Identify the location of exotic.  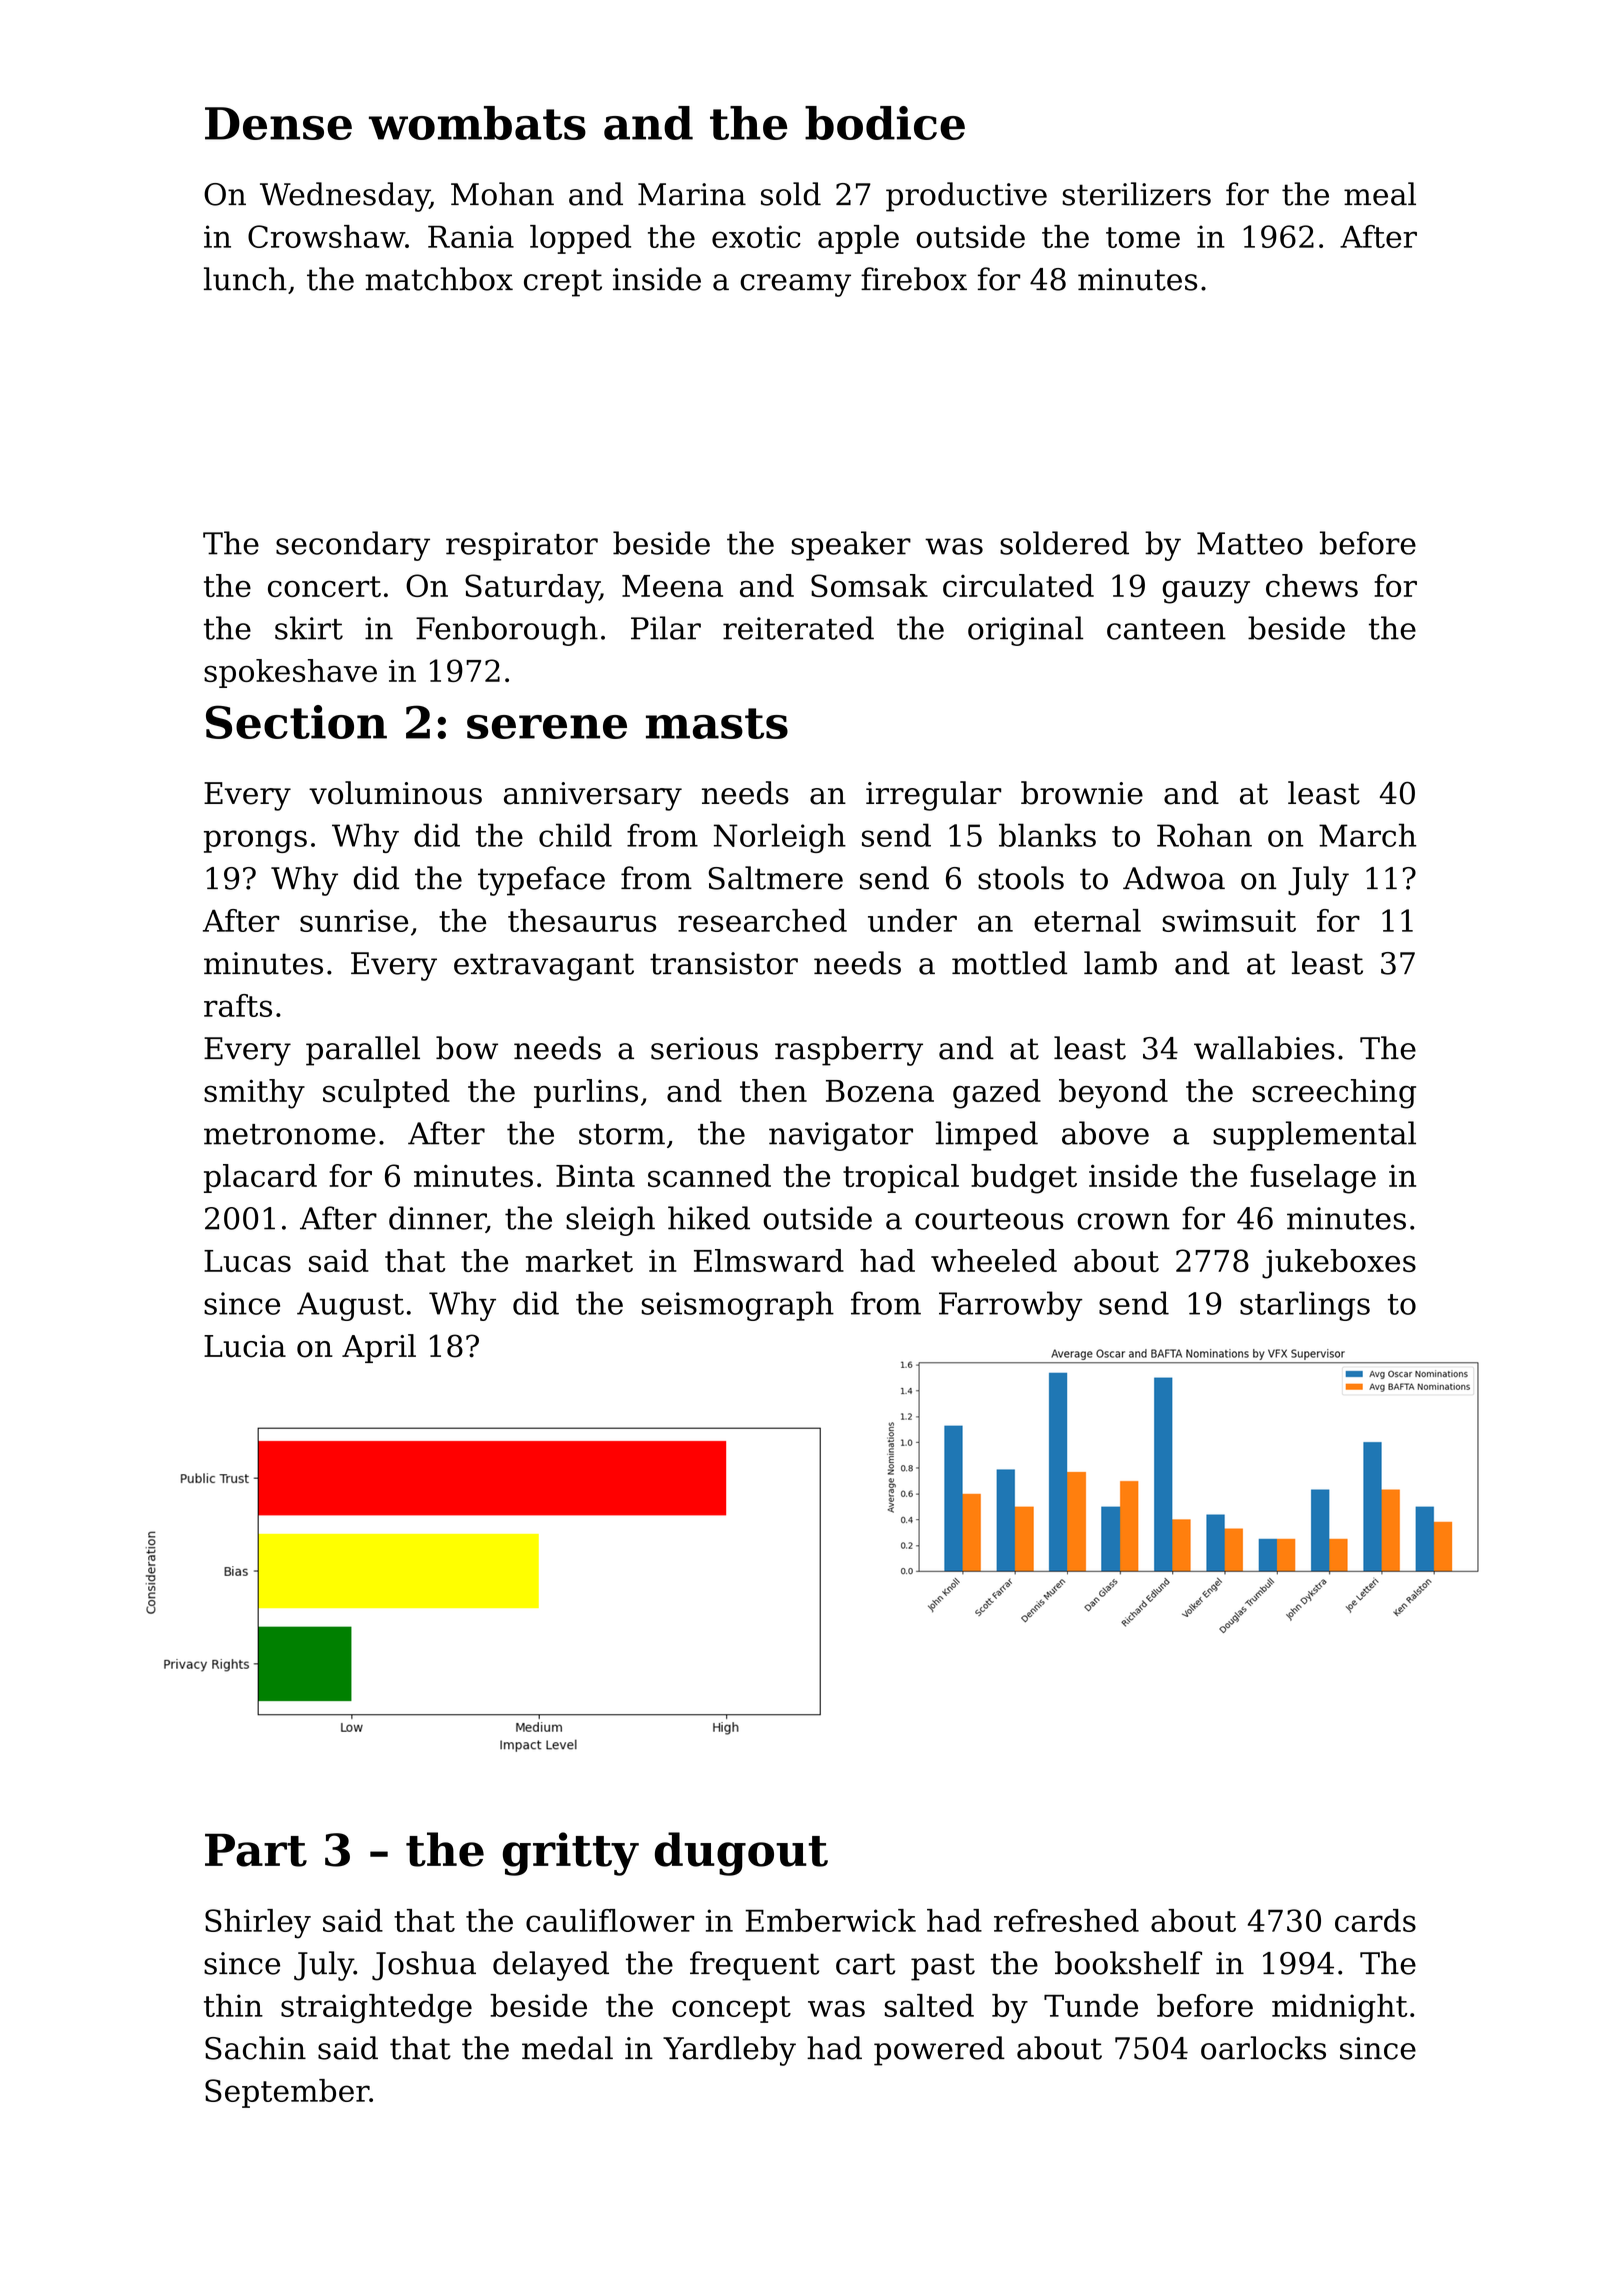
(756, 236).
